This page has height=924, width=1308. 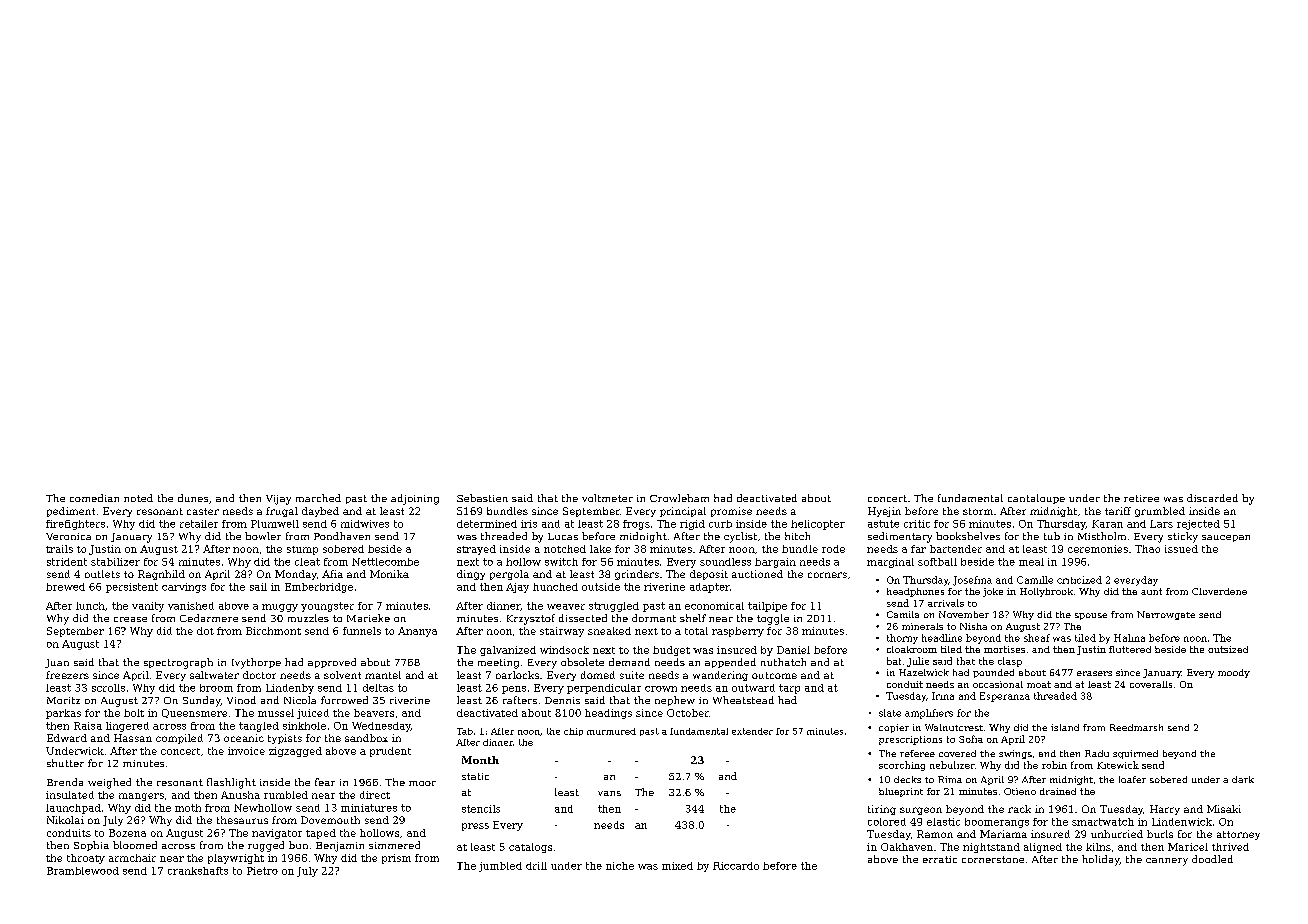 What do you see at coordinates (736, 866) in the page?
I see `Riccardo` at bounding box center [736, 866].
